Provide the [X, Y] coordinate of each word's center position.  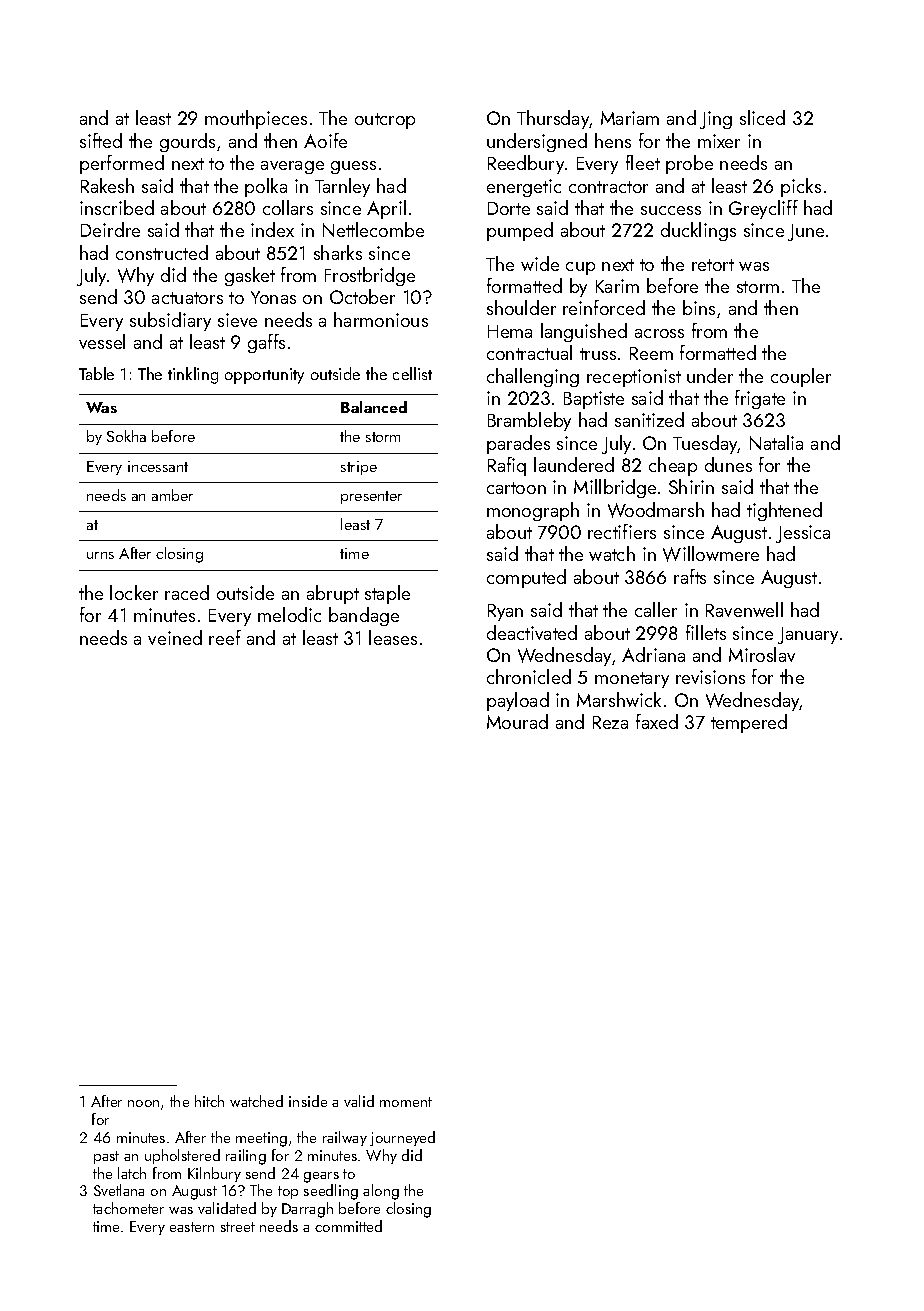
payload [518, 701]
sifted [101, 140]
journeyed [402, 1138]
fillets [706, 632]
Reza [610, 722]
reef [225, 637]
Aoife [325, 140]
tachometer [128, 1208]
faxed [657, 721]
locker [134, 592]
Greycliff [763, 209]
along [381, 1192]
